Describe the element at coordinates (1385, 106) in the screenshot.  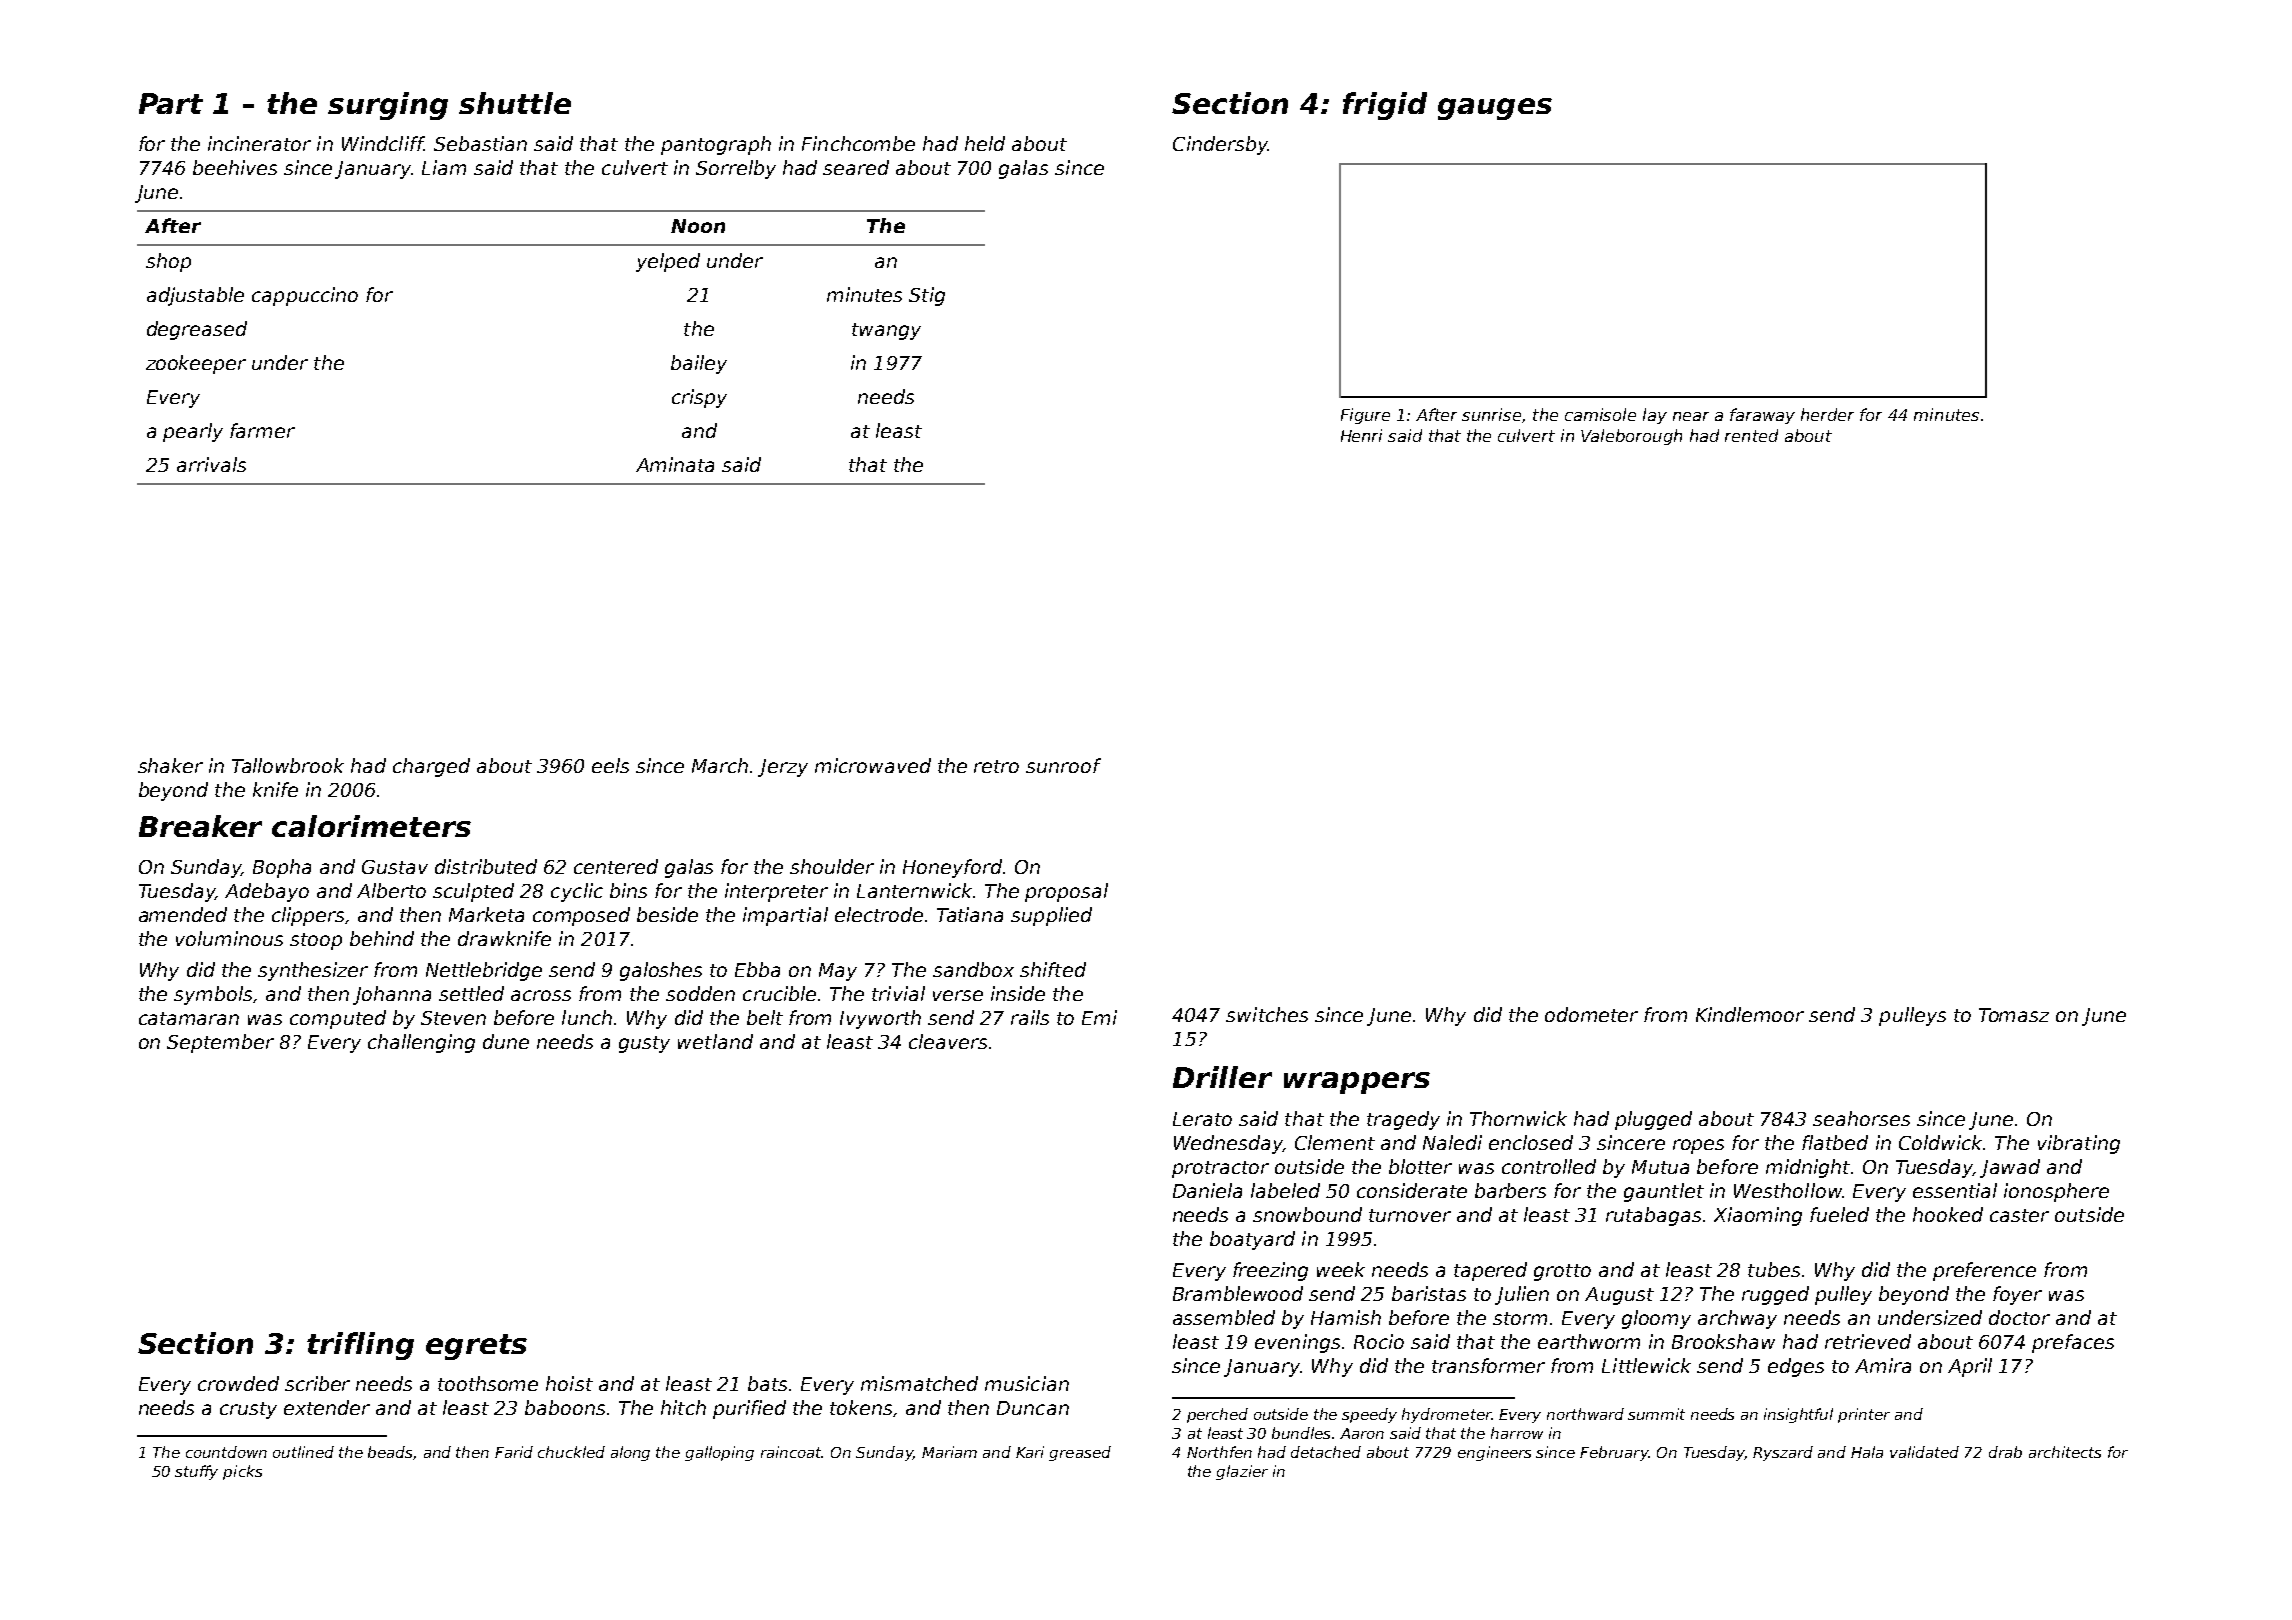
I see `frigid` at that location.
